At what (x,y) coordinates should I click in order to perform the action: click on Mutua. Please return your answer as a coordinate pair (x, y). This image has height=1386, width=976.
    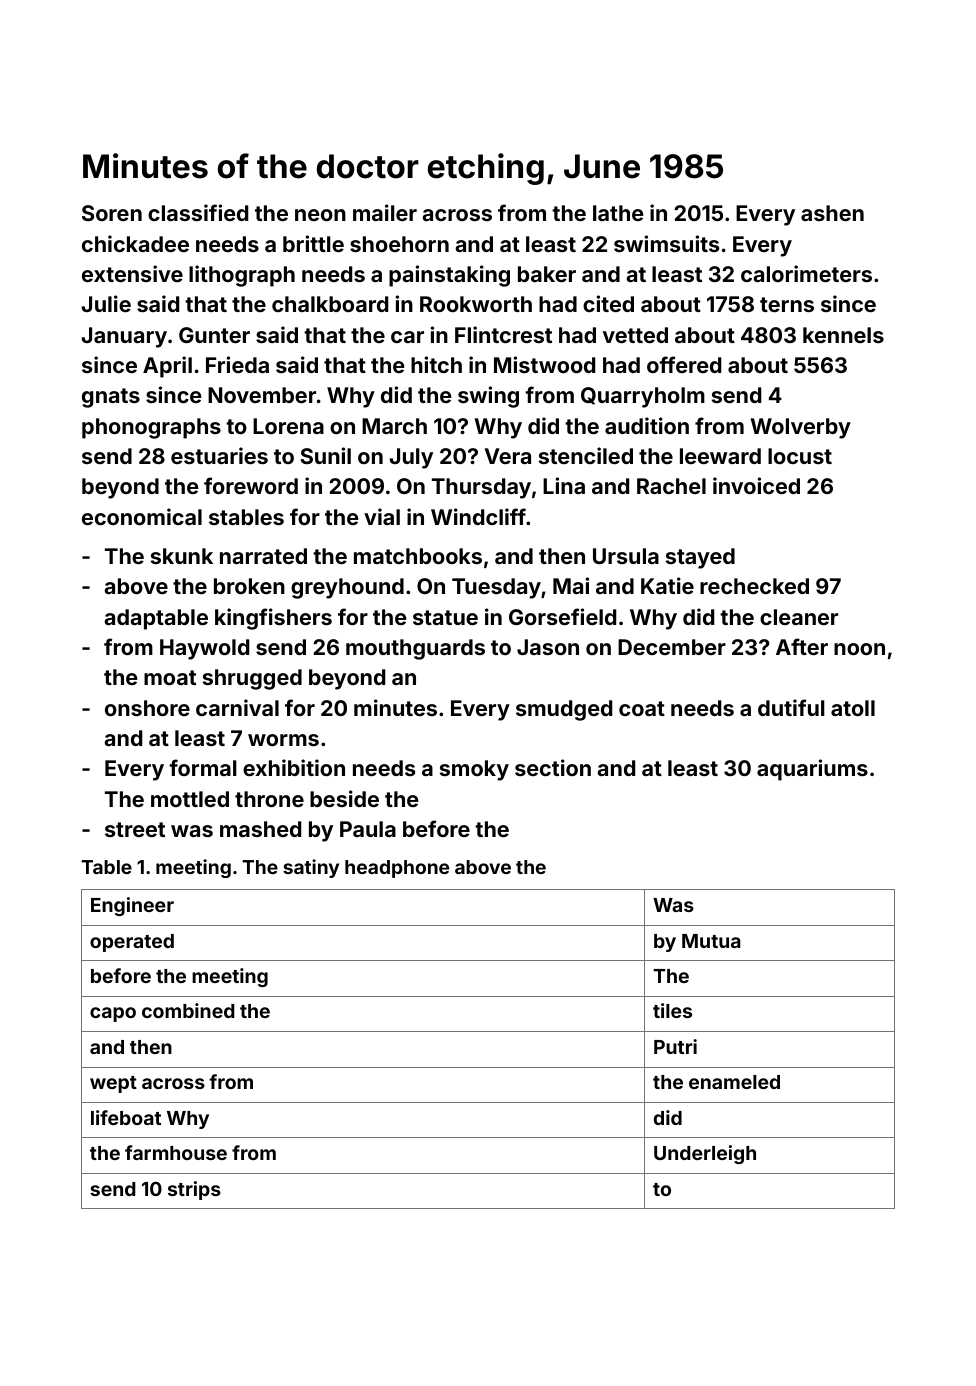
    Looking at the image, I should click on (711, 941).
